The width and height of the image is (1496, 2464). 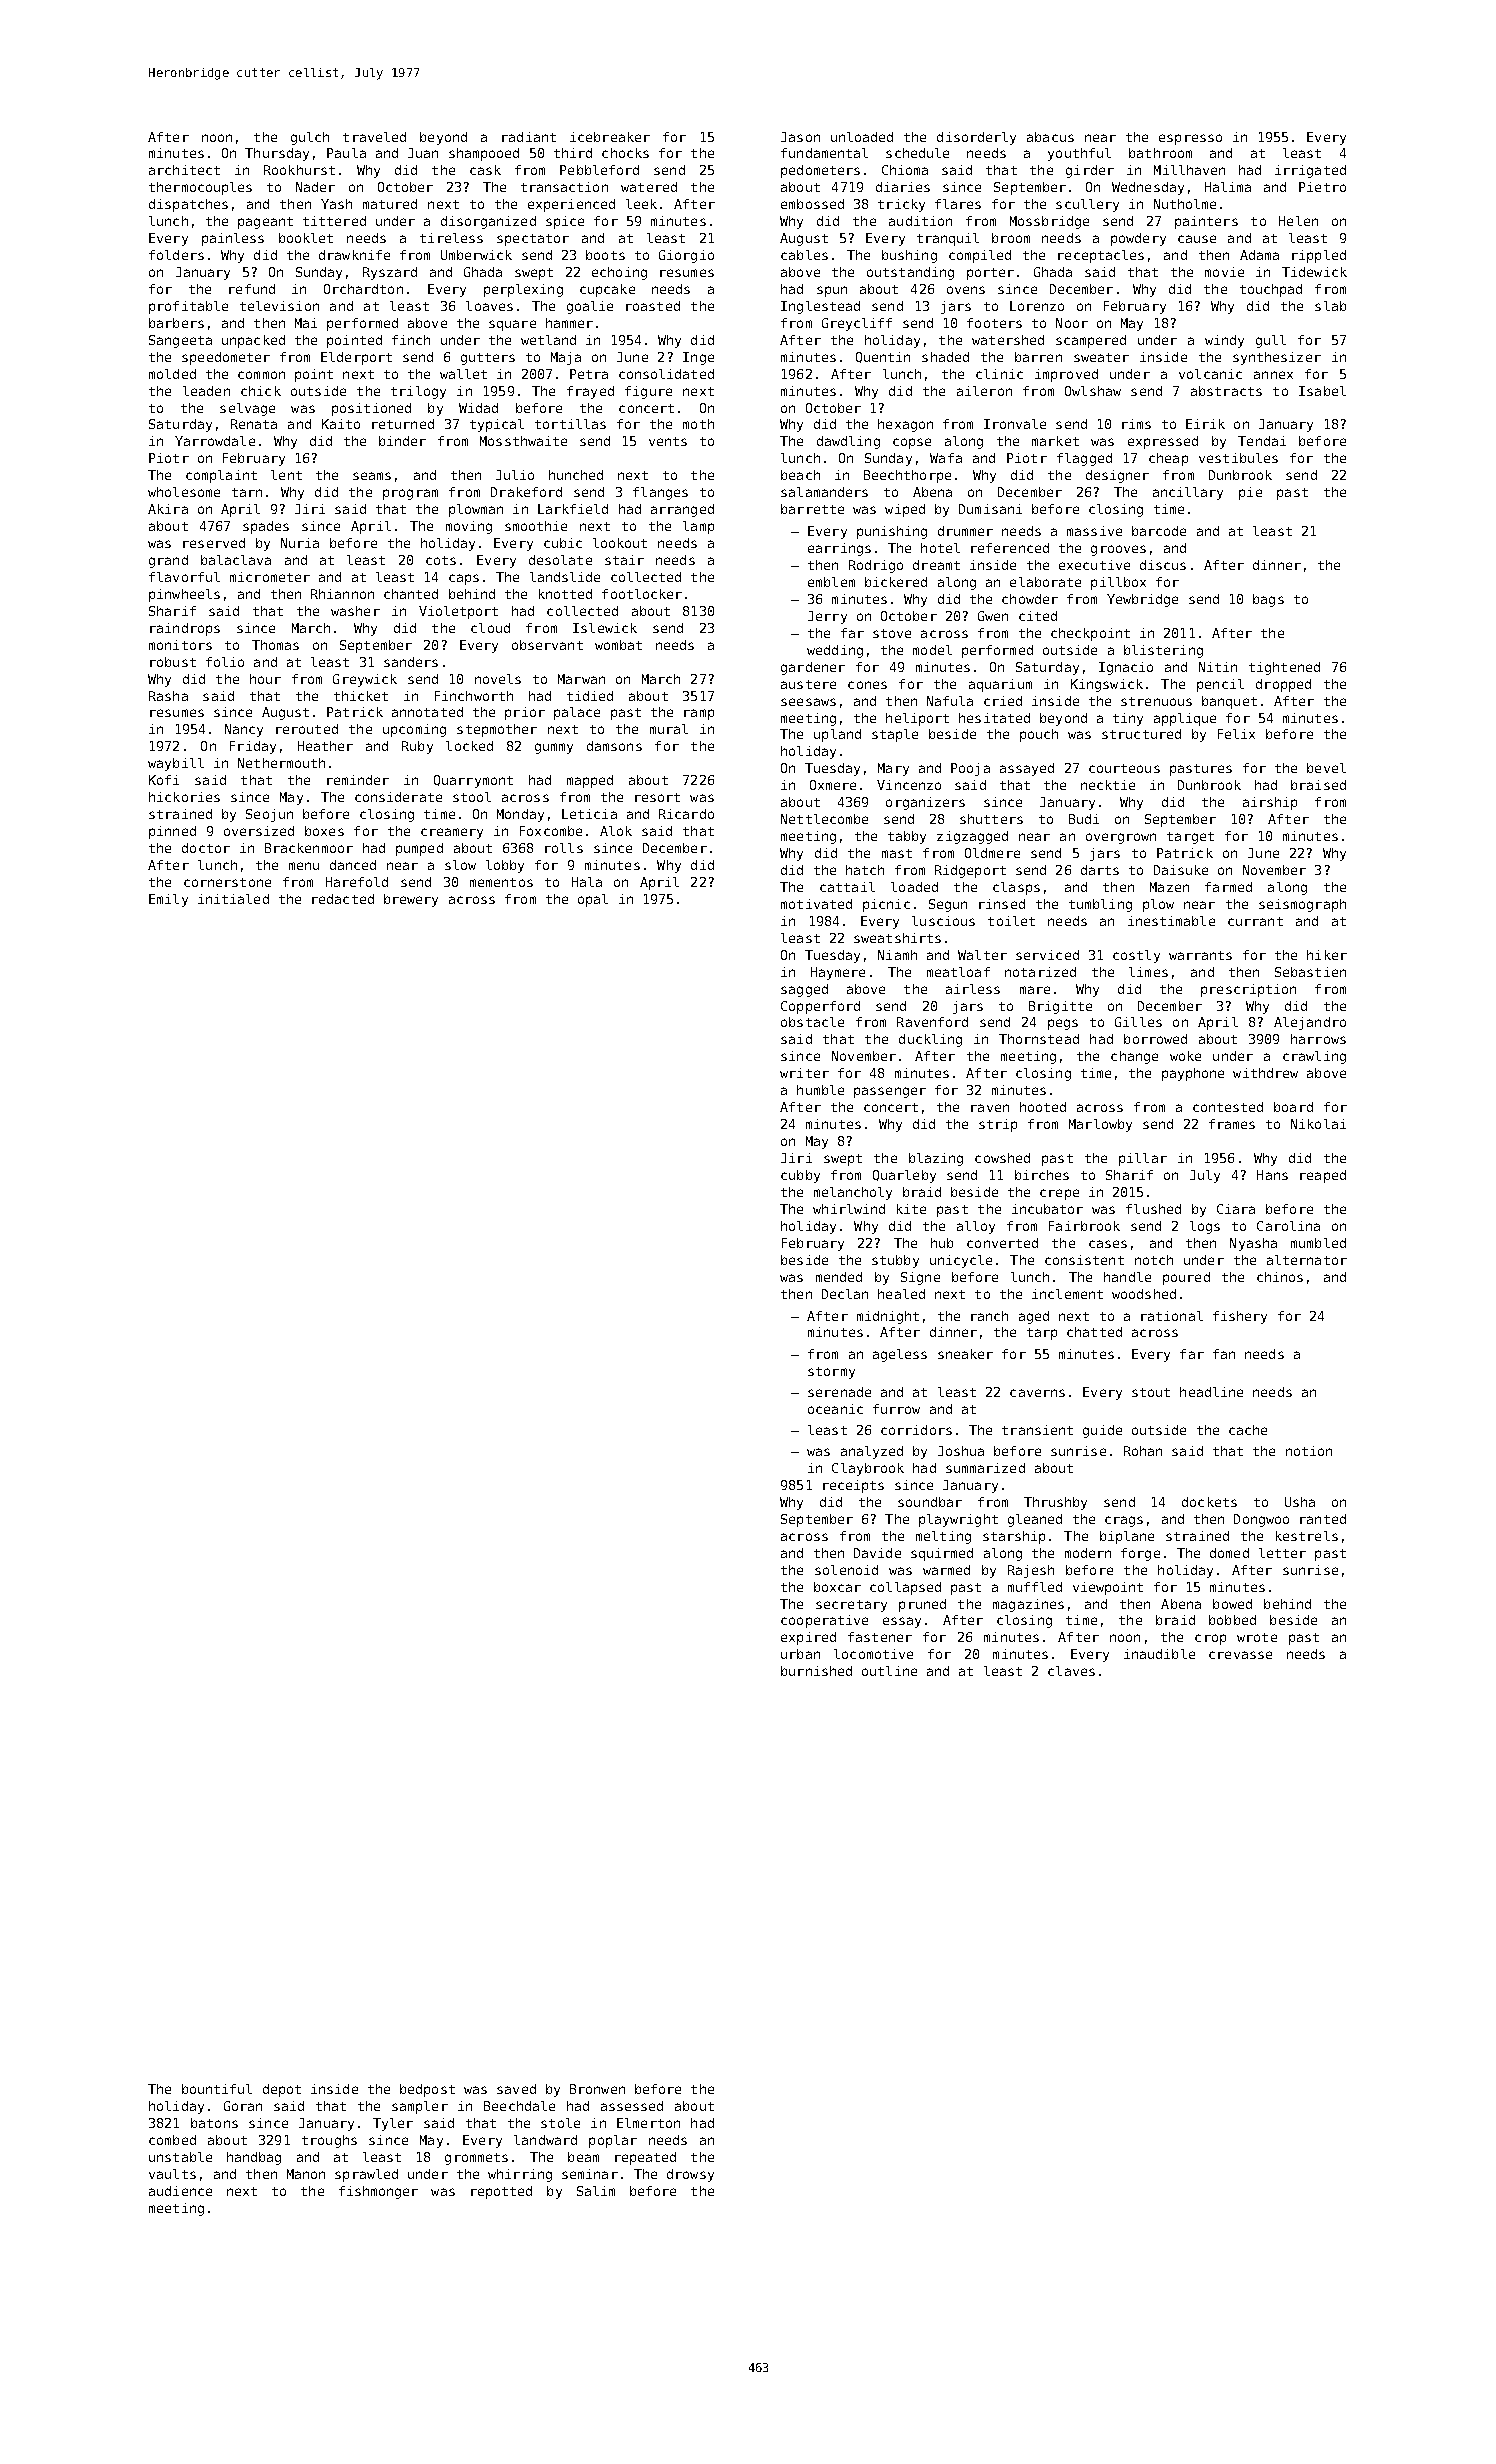 What do you see at coordinates (427, 2090) in the image?
I see `bedpost` at bounding box center [427, 2090].
